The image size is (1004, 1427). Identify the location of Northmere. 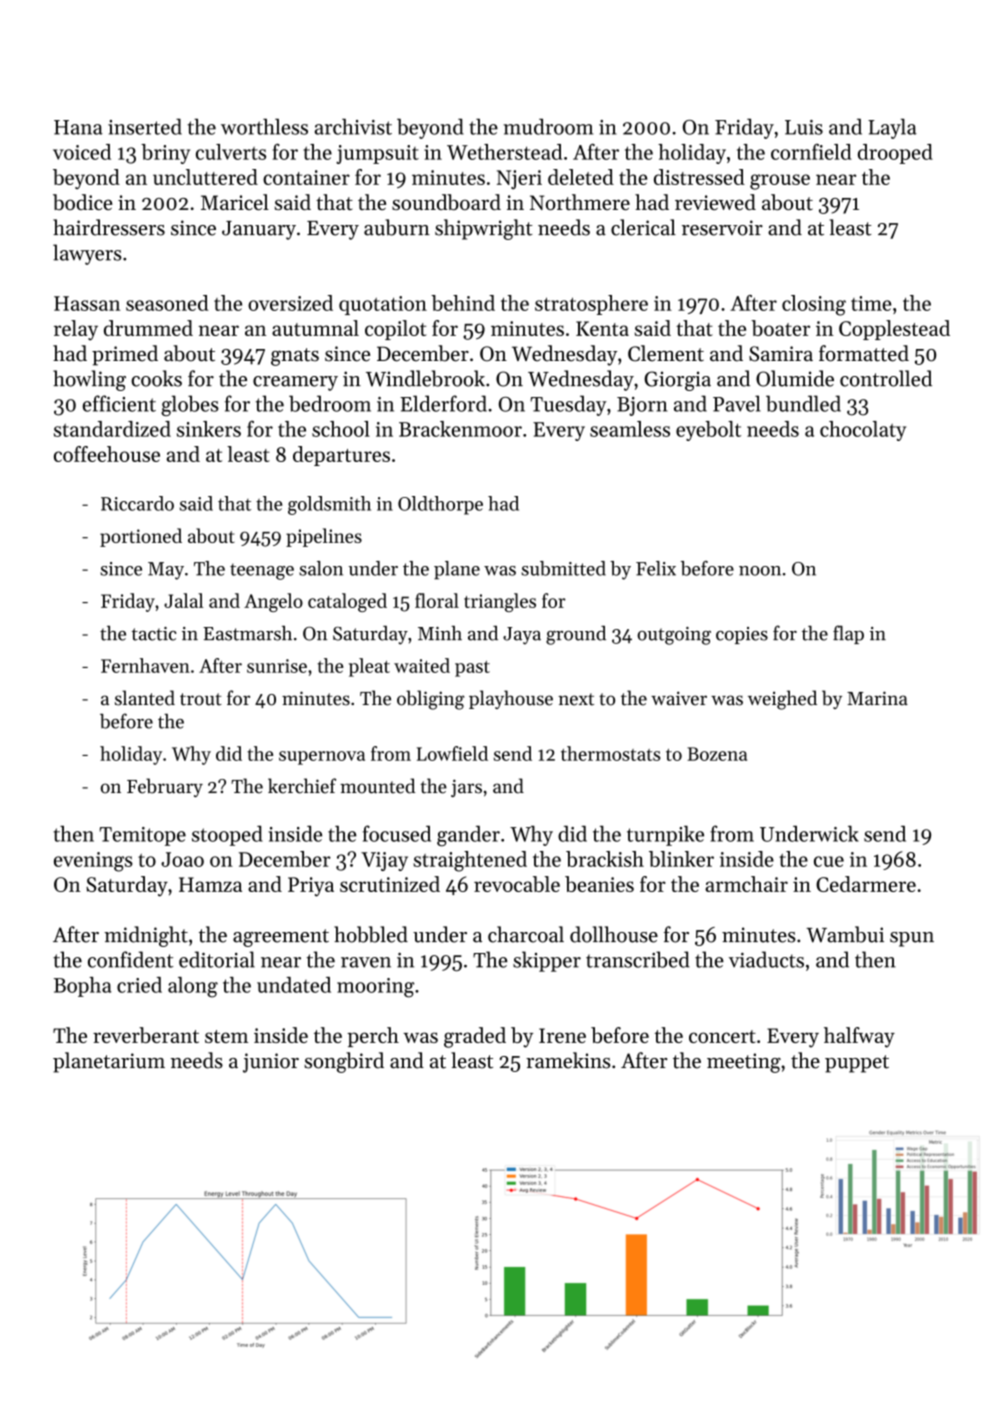
(580, 202).
